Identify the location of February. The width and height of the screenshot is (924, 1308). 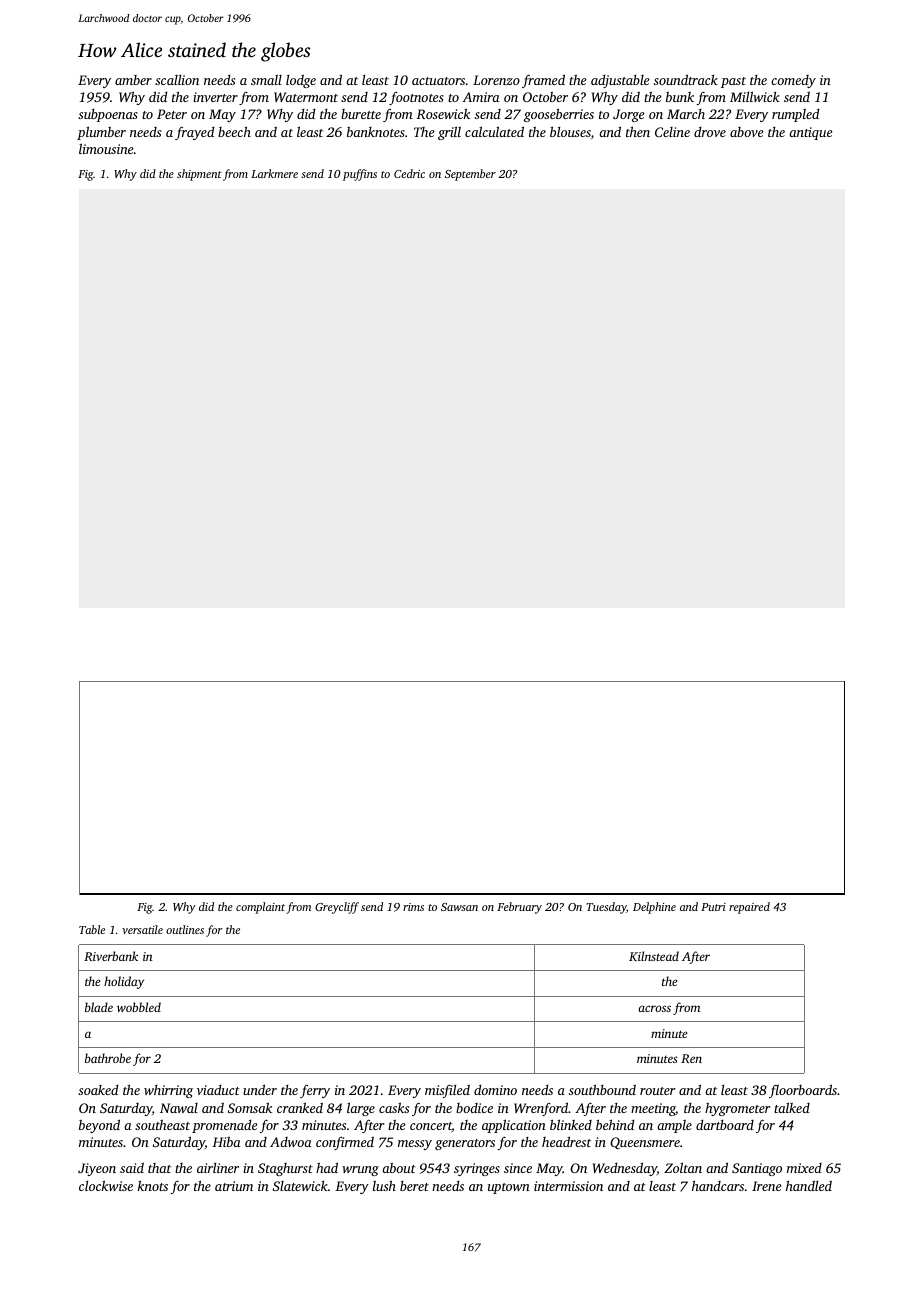
(519, 908).
